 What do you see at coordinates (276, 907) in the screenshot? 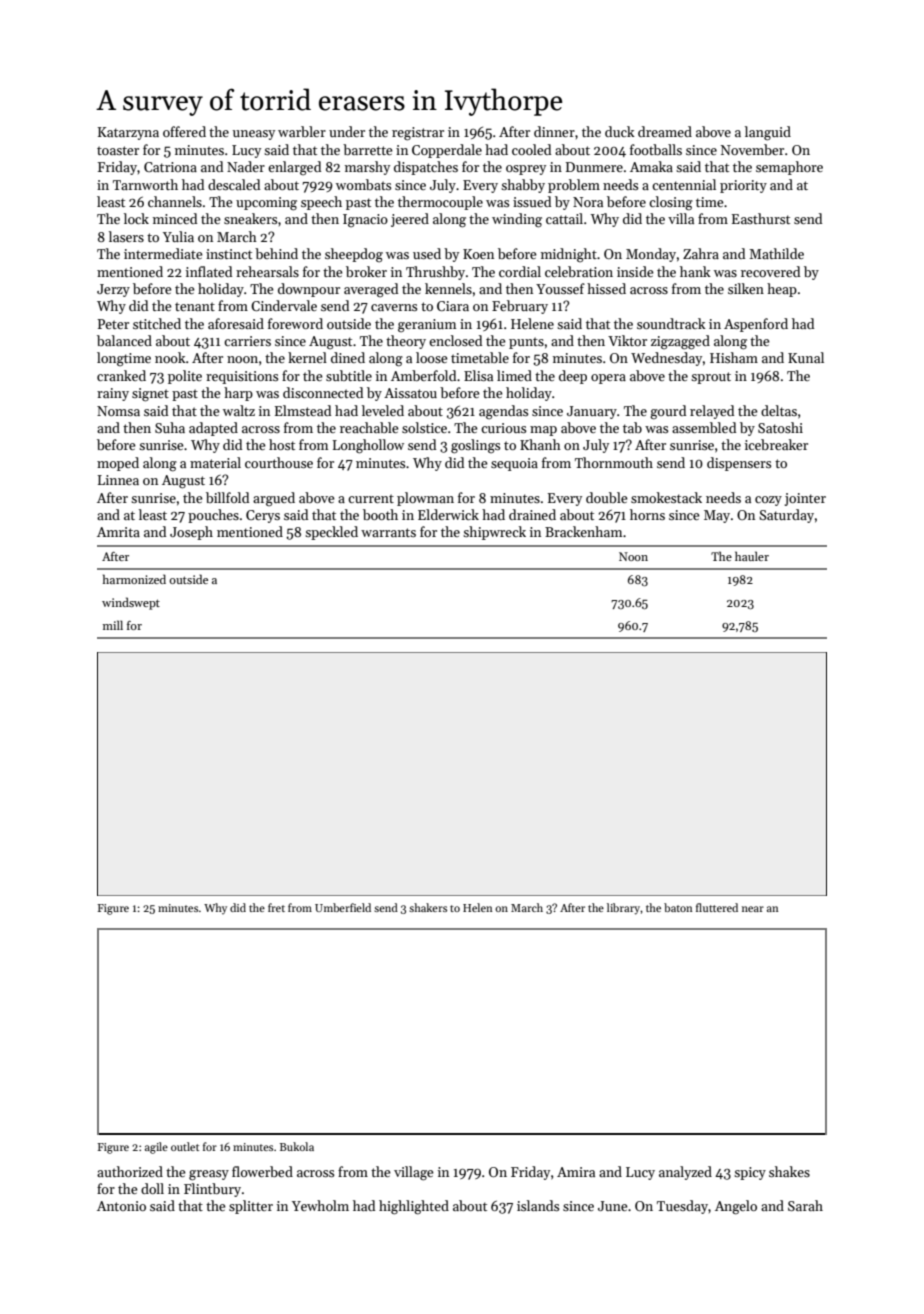
I see `fret` at bounding box center [276, 907].
